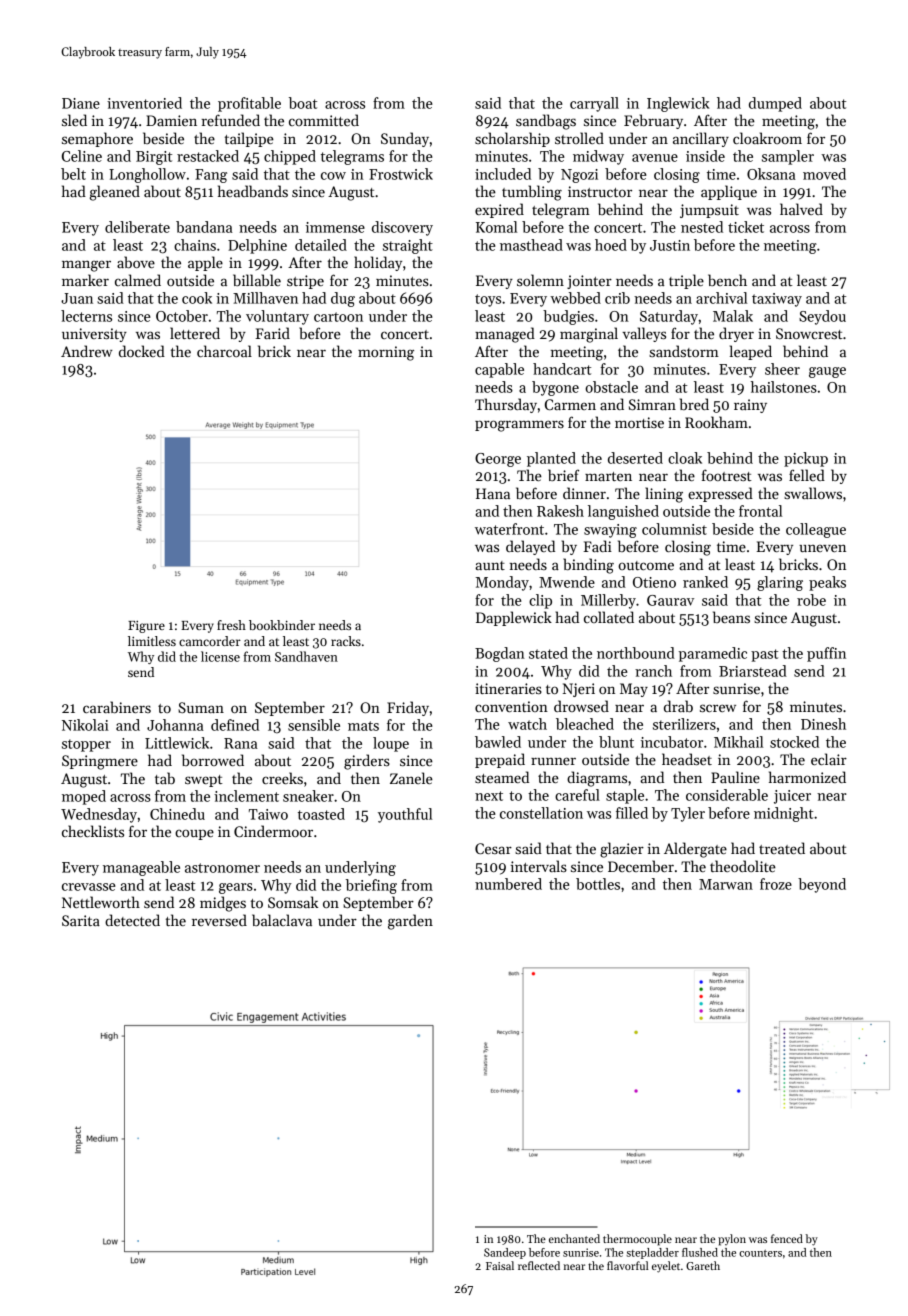 The height and width of the image is (1316, 908). Describe the element at coordinates (594, 104) in the image. I see `carryall` at that location.
